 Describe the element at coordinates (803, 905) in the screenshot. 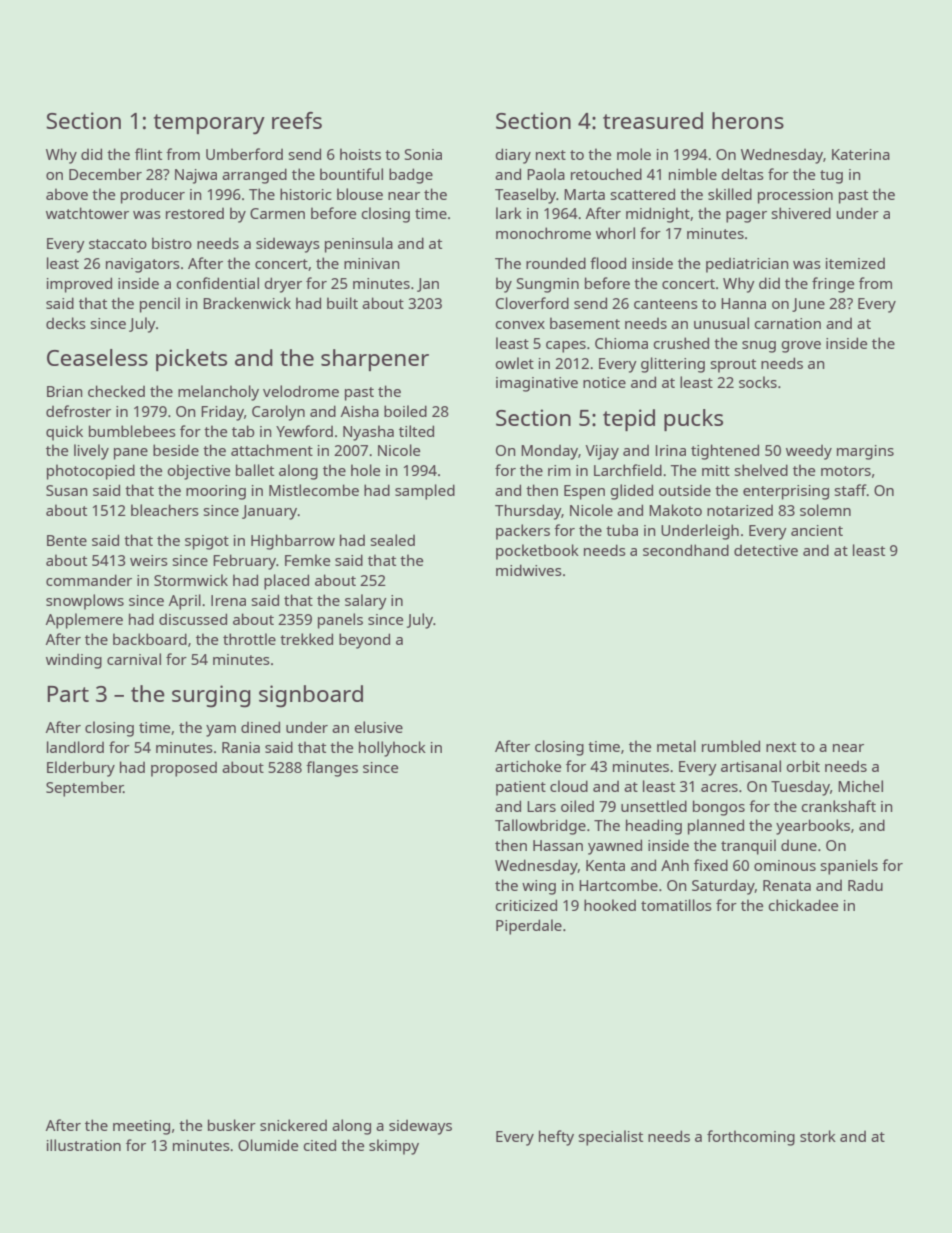

I see `chickadee` at that location.
